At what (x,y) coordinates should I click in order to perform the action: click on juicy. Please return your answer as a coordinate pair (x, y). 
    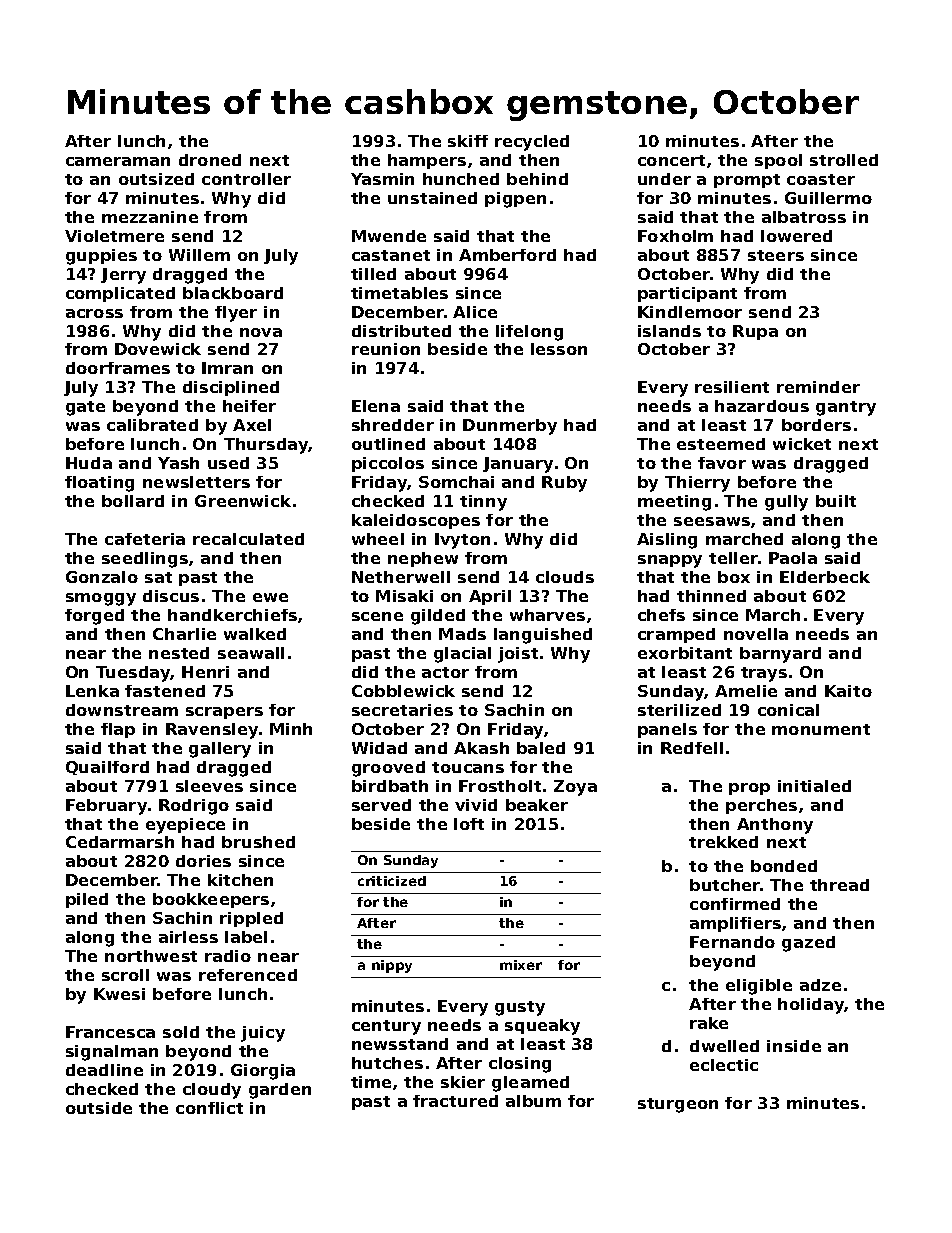
    Looking at the image, I should click on (263, 1034).
